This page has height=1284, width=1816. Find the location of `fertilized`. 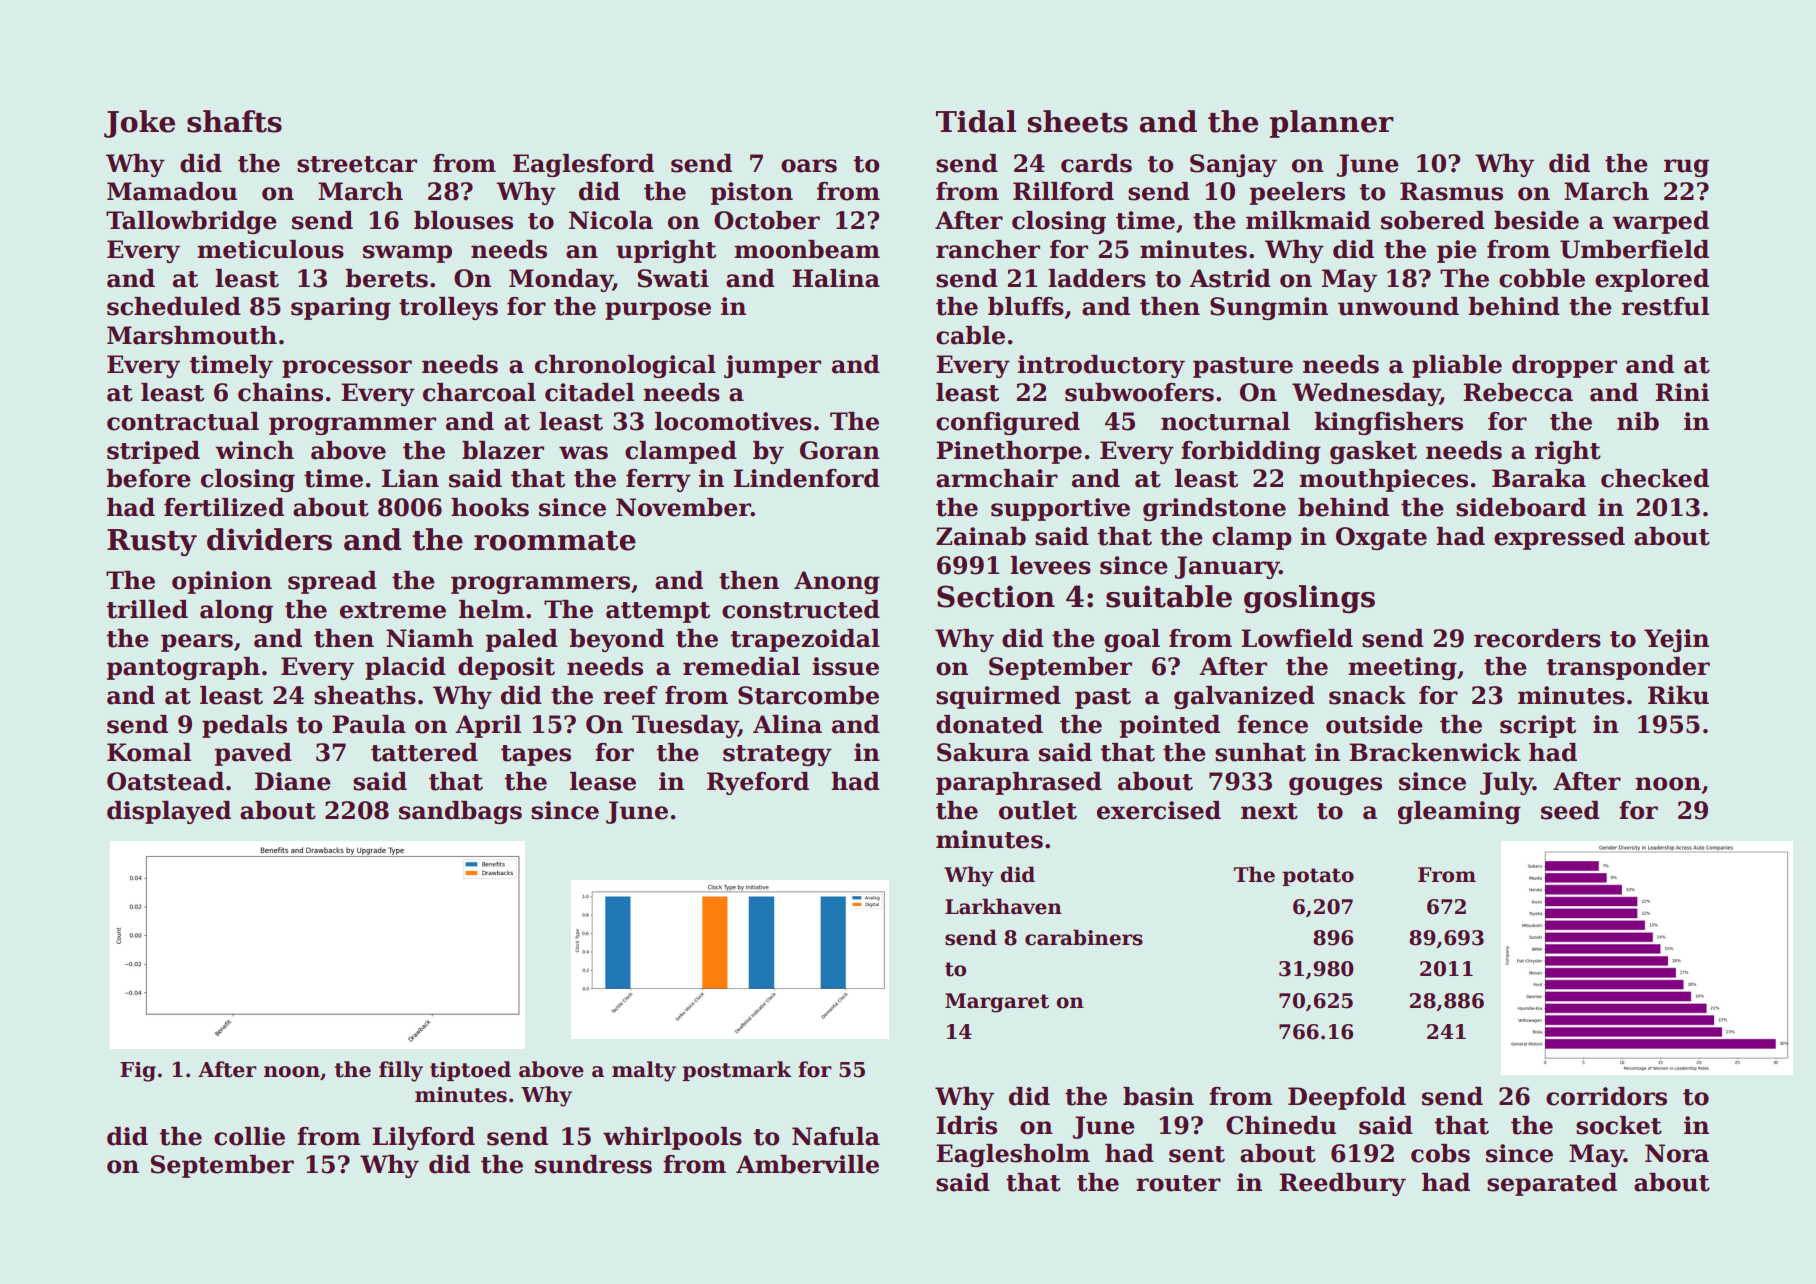

fertilized is located at coordinates (224, 507).
